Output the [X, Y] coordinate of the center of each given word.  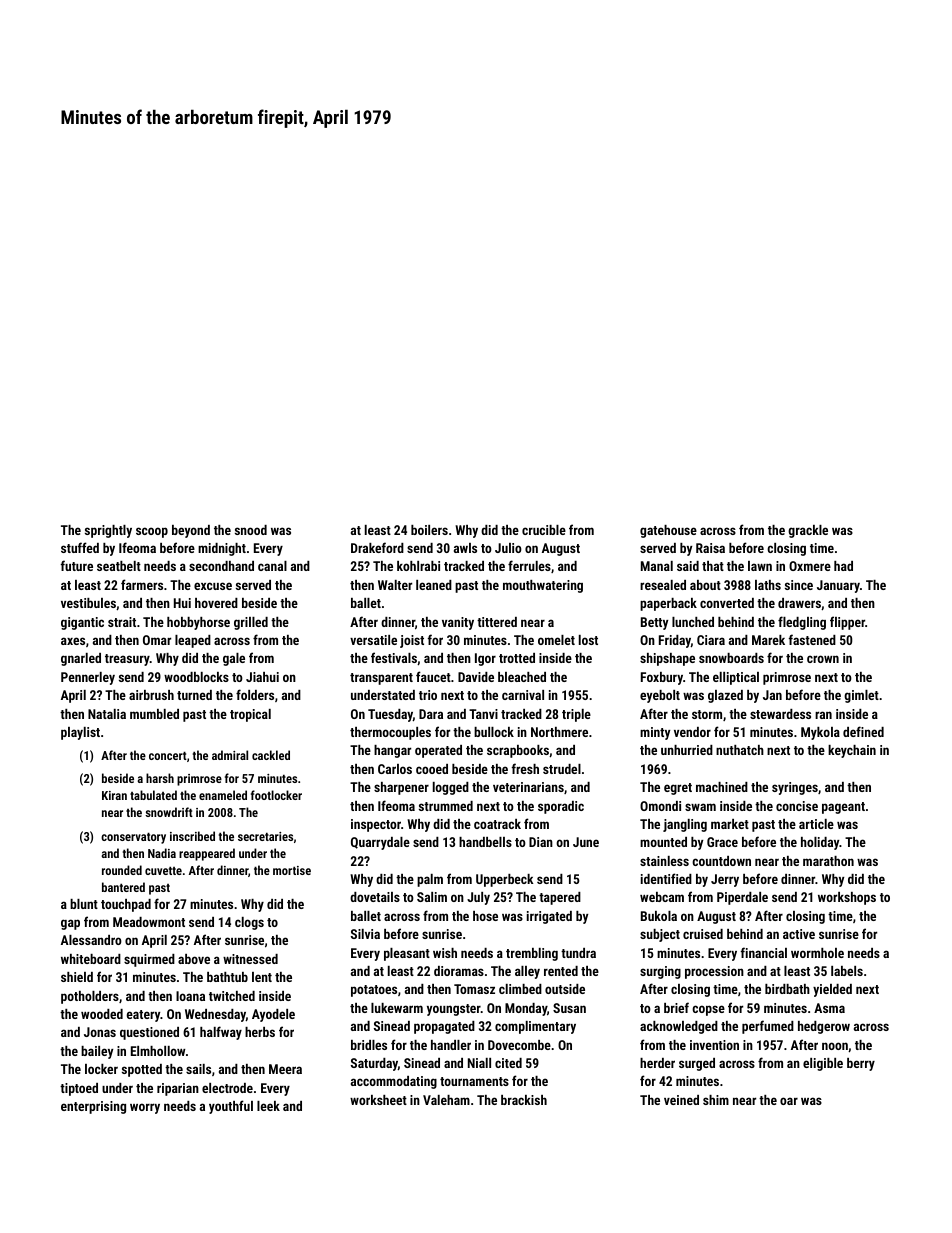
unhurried [687, 750]
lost [588, 640]
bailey [97, 1052]
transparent [381, 679]
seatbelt [119, 566]
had [843, 566]
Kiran [114, 795]
